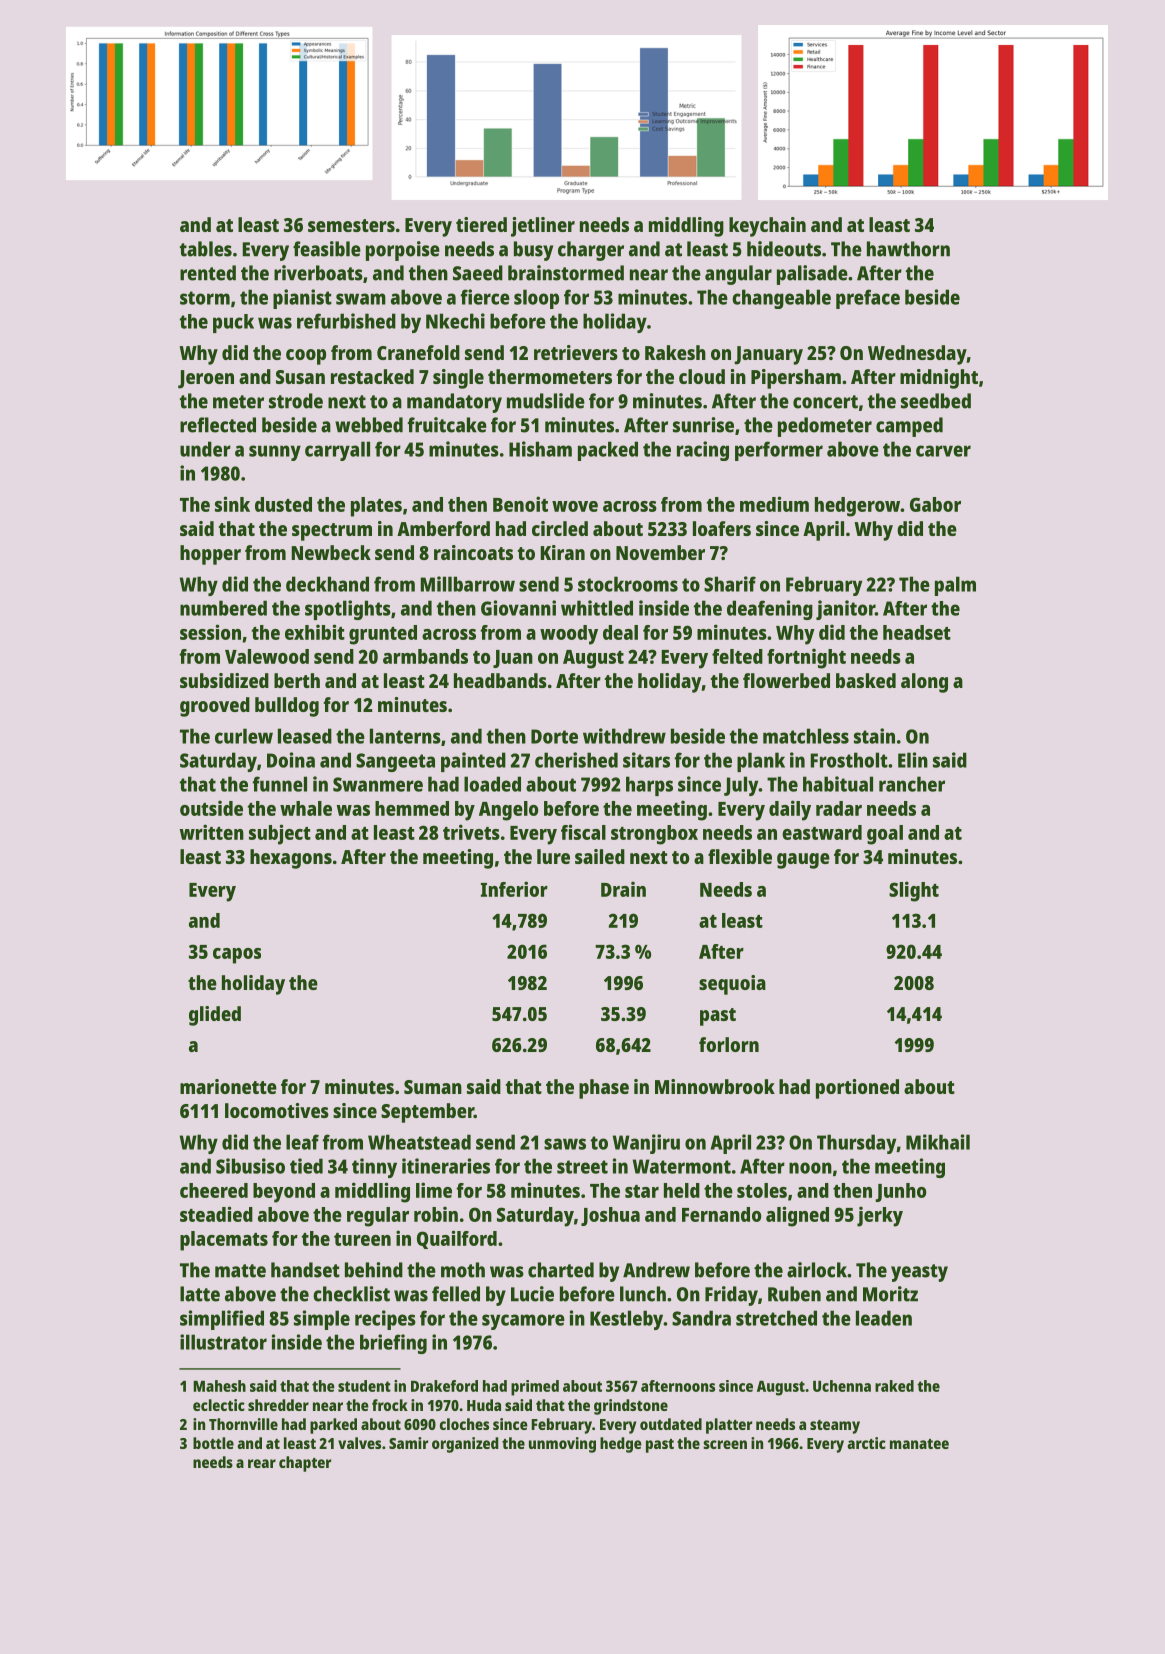  Describe the element at coordinates (631, 1407) in the document. I see `grindstone` at that location.
